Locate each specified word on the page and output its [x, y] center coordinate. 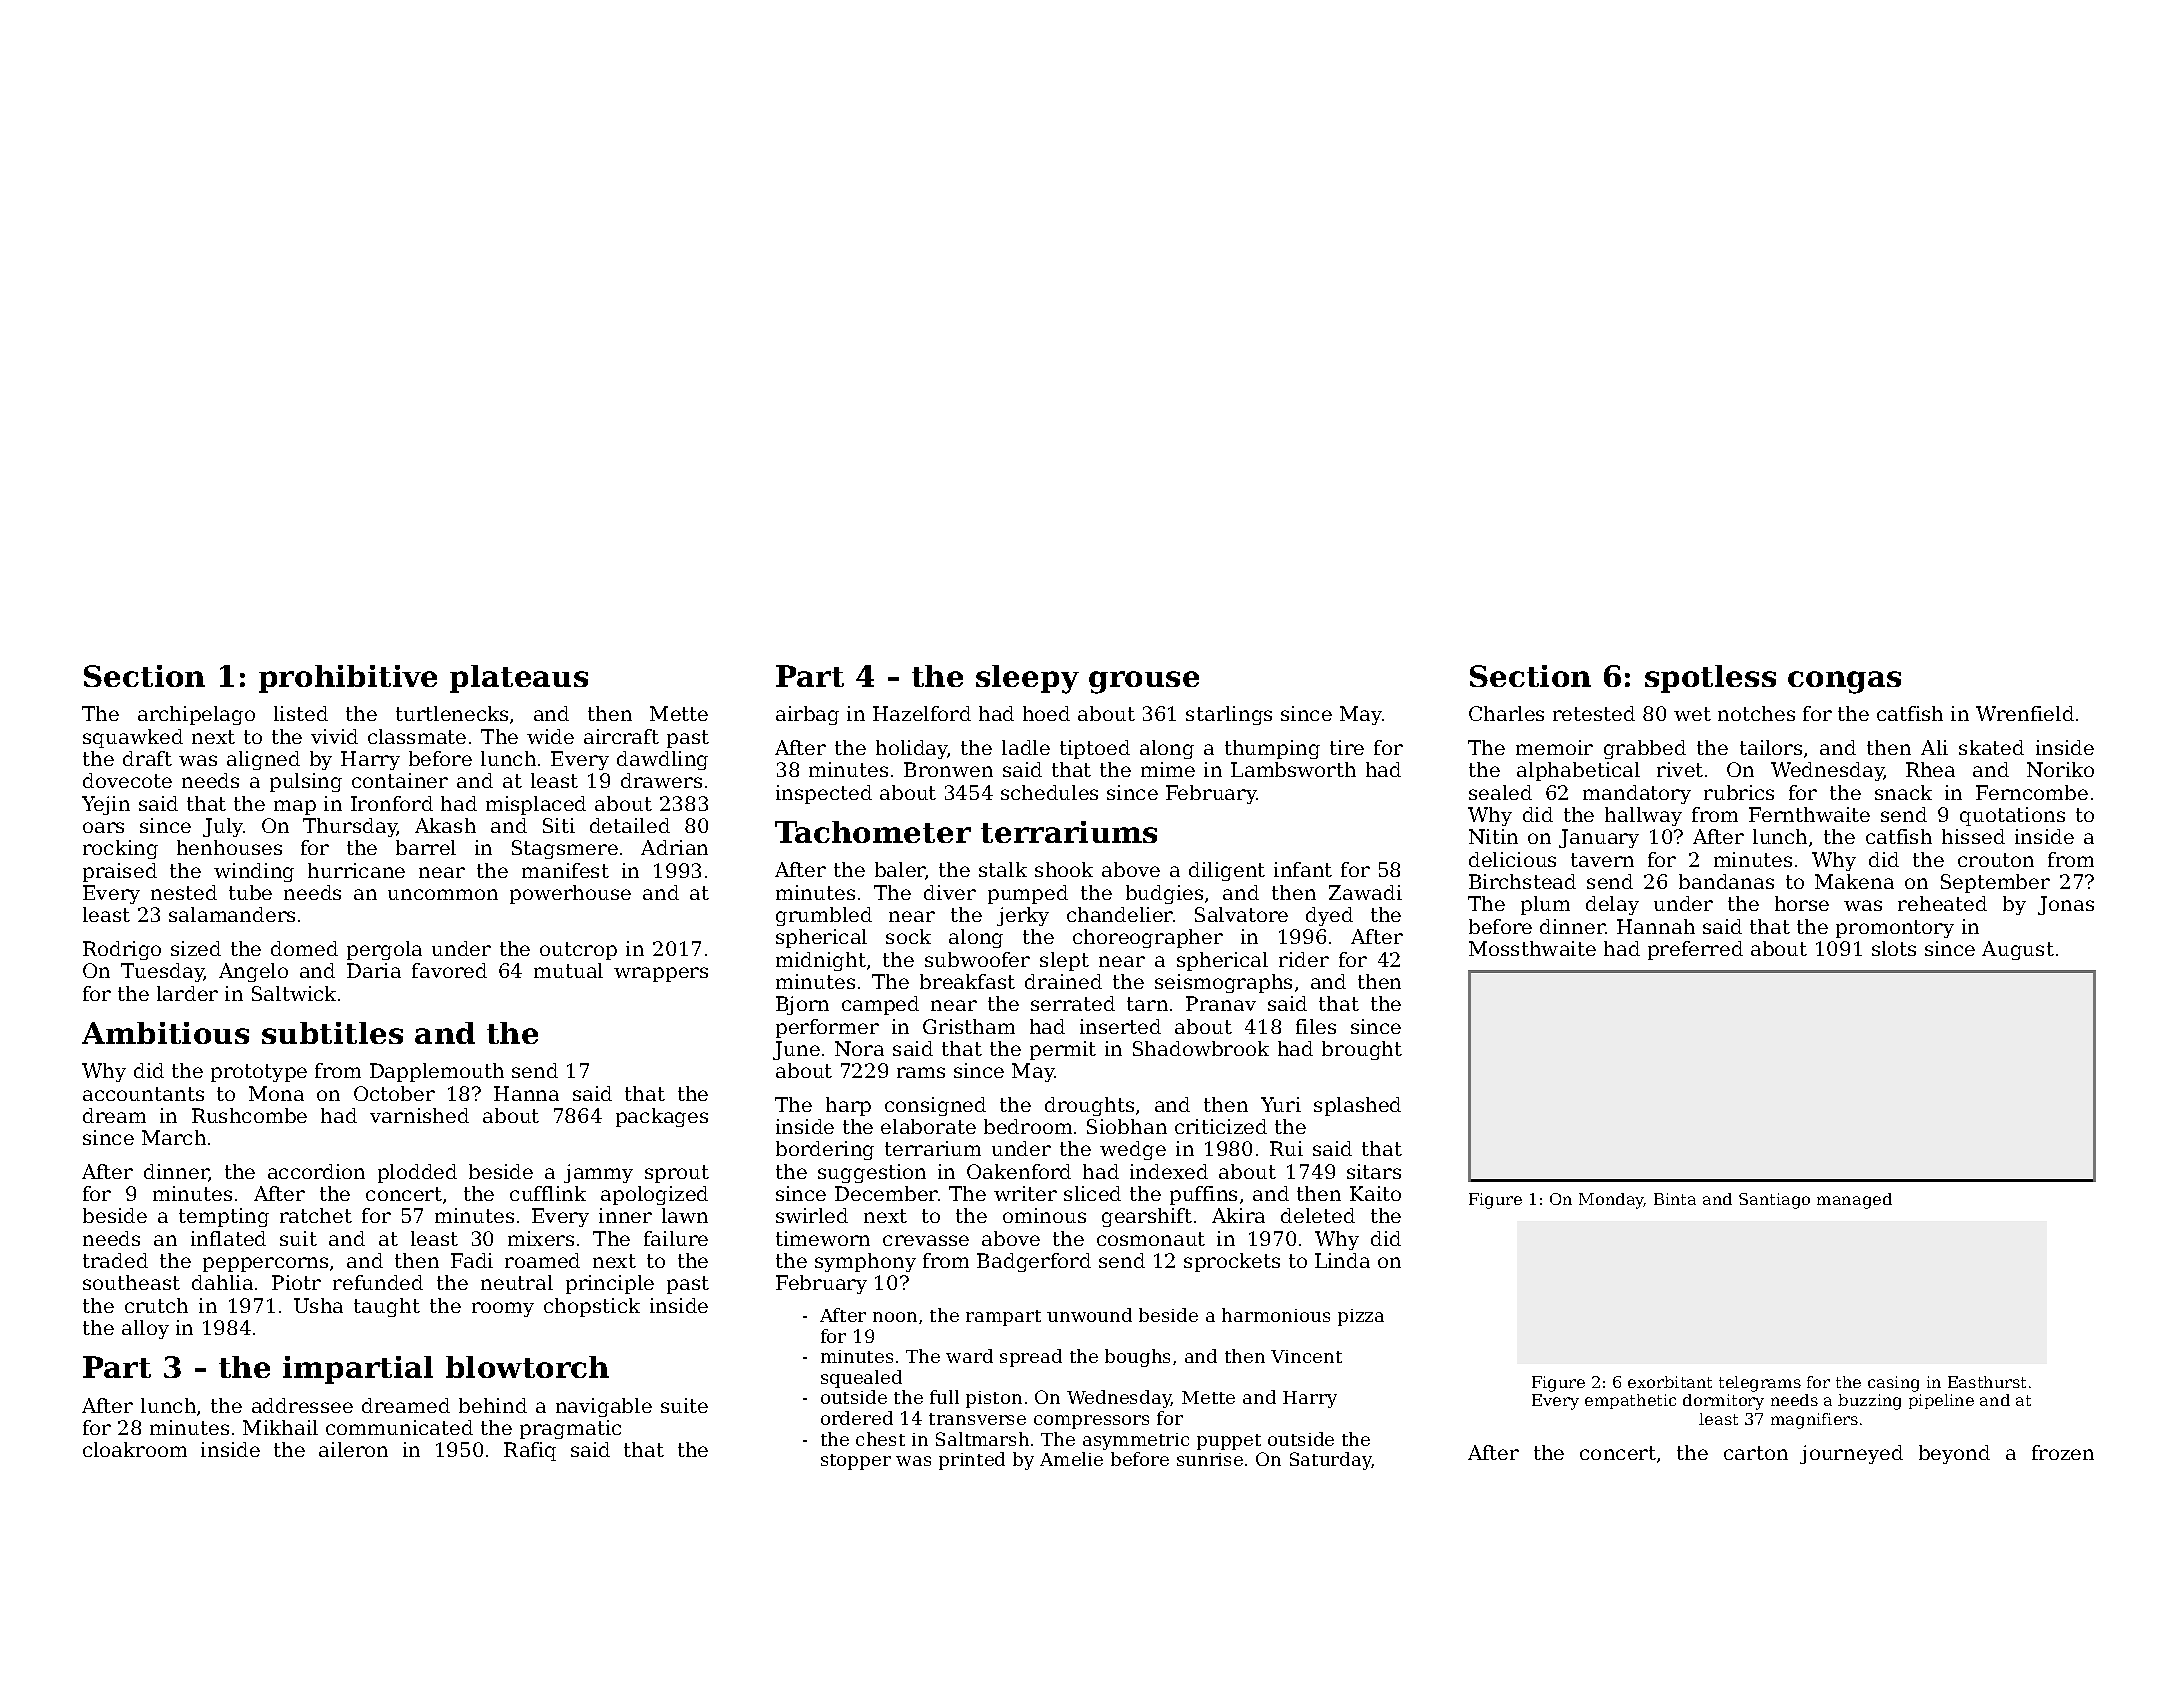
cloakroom [135, 1449]
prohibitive [348, 679]
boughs [1137, 1358]
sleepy [1027, 679]
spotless [1710, 679]
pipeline [1941, 1401]
